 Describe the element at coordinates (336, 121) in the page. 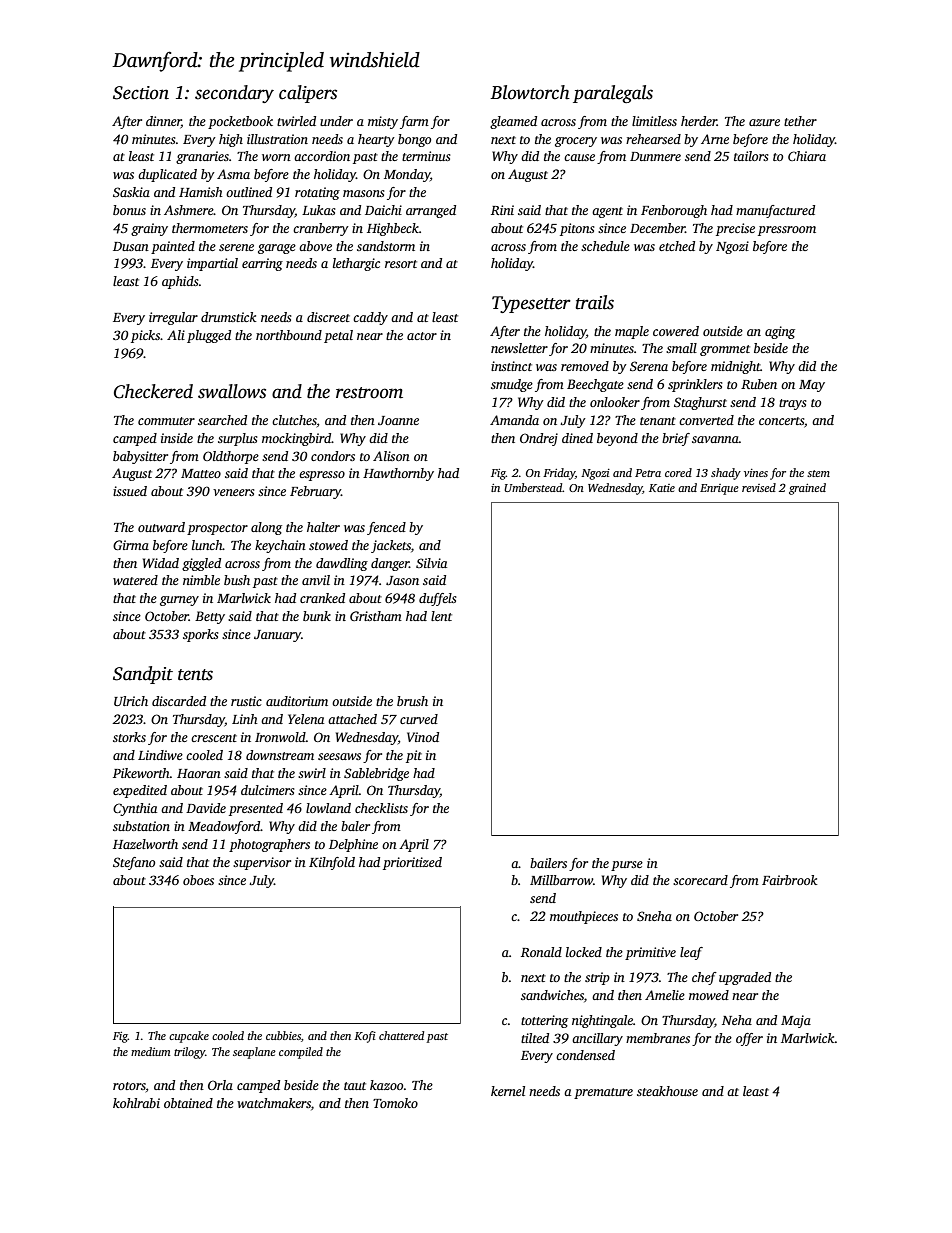

I see `under` at that location.
